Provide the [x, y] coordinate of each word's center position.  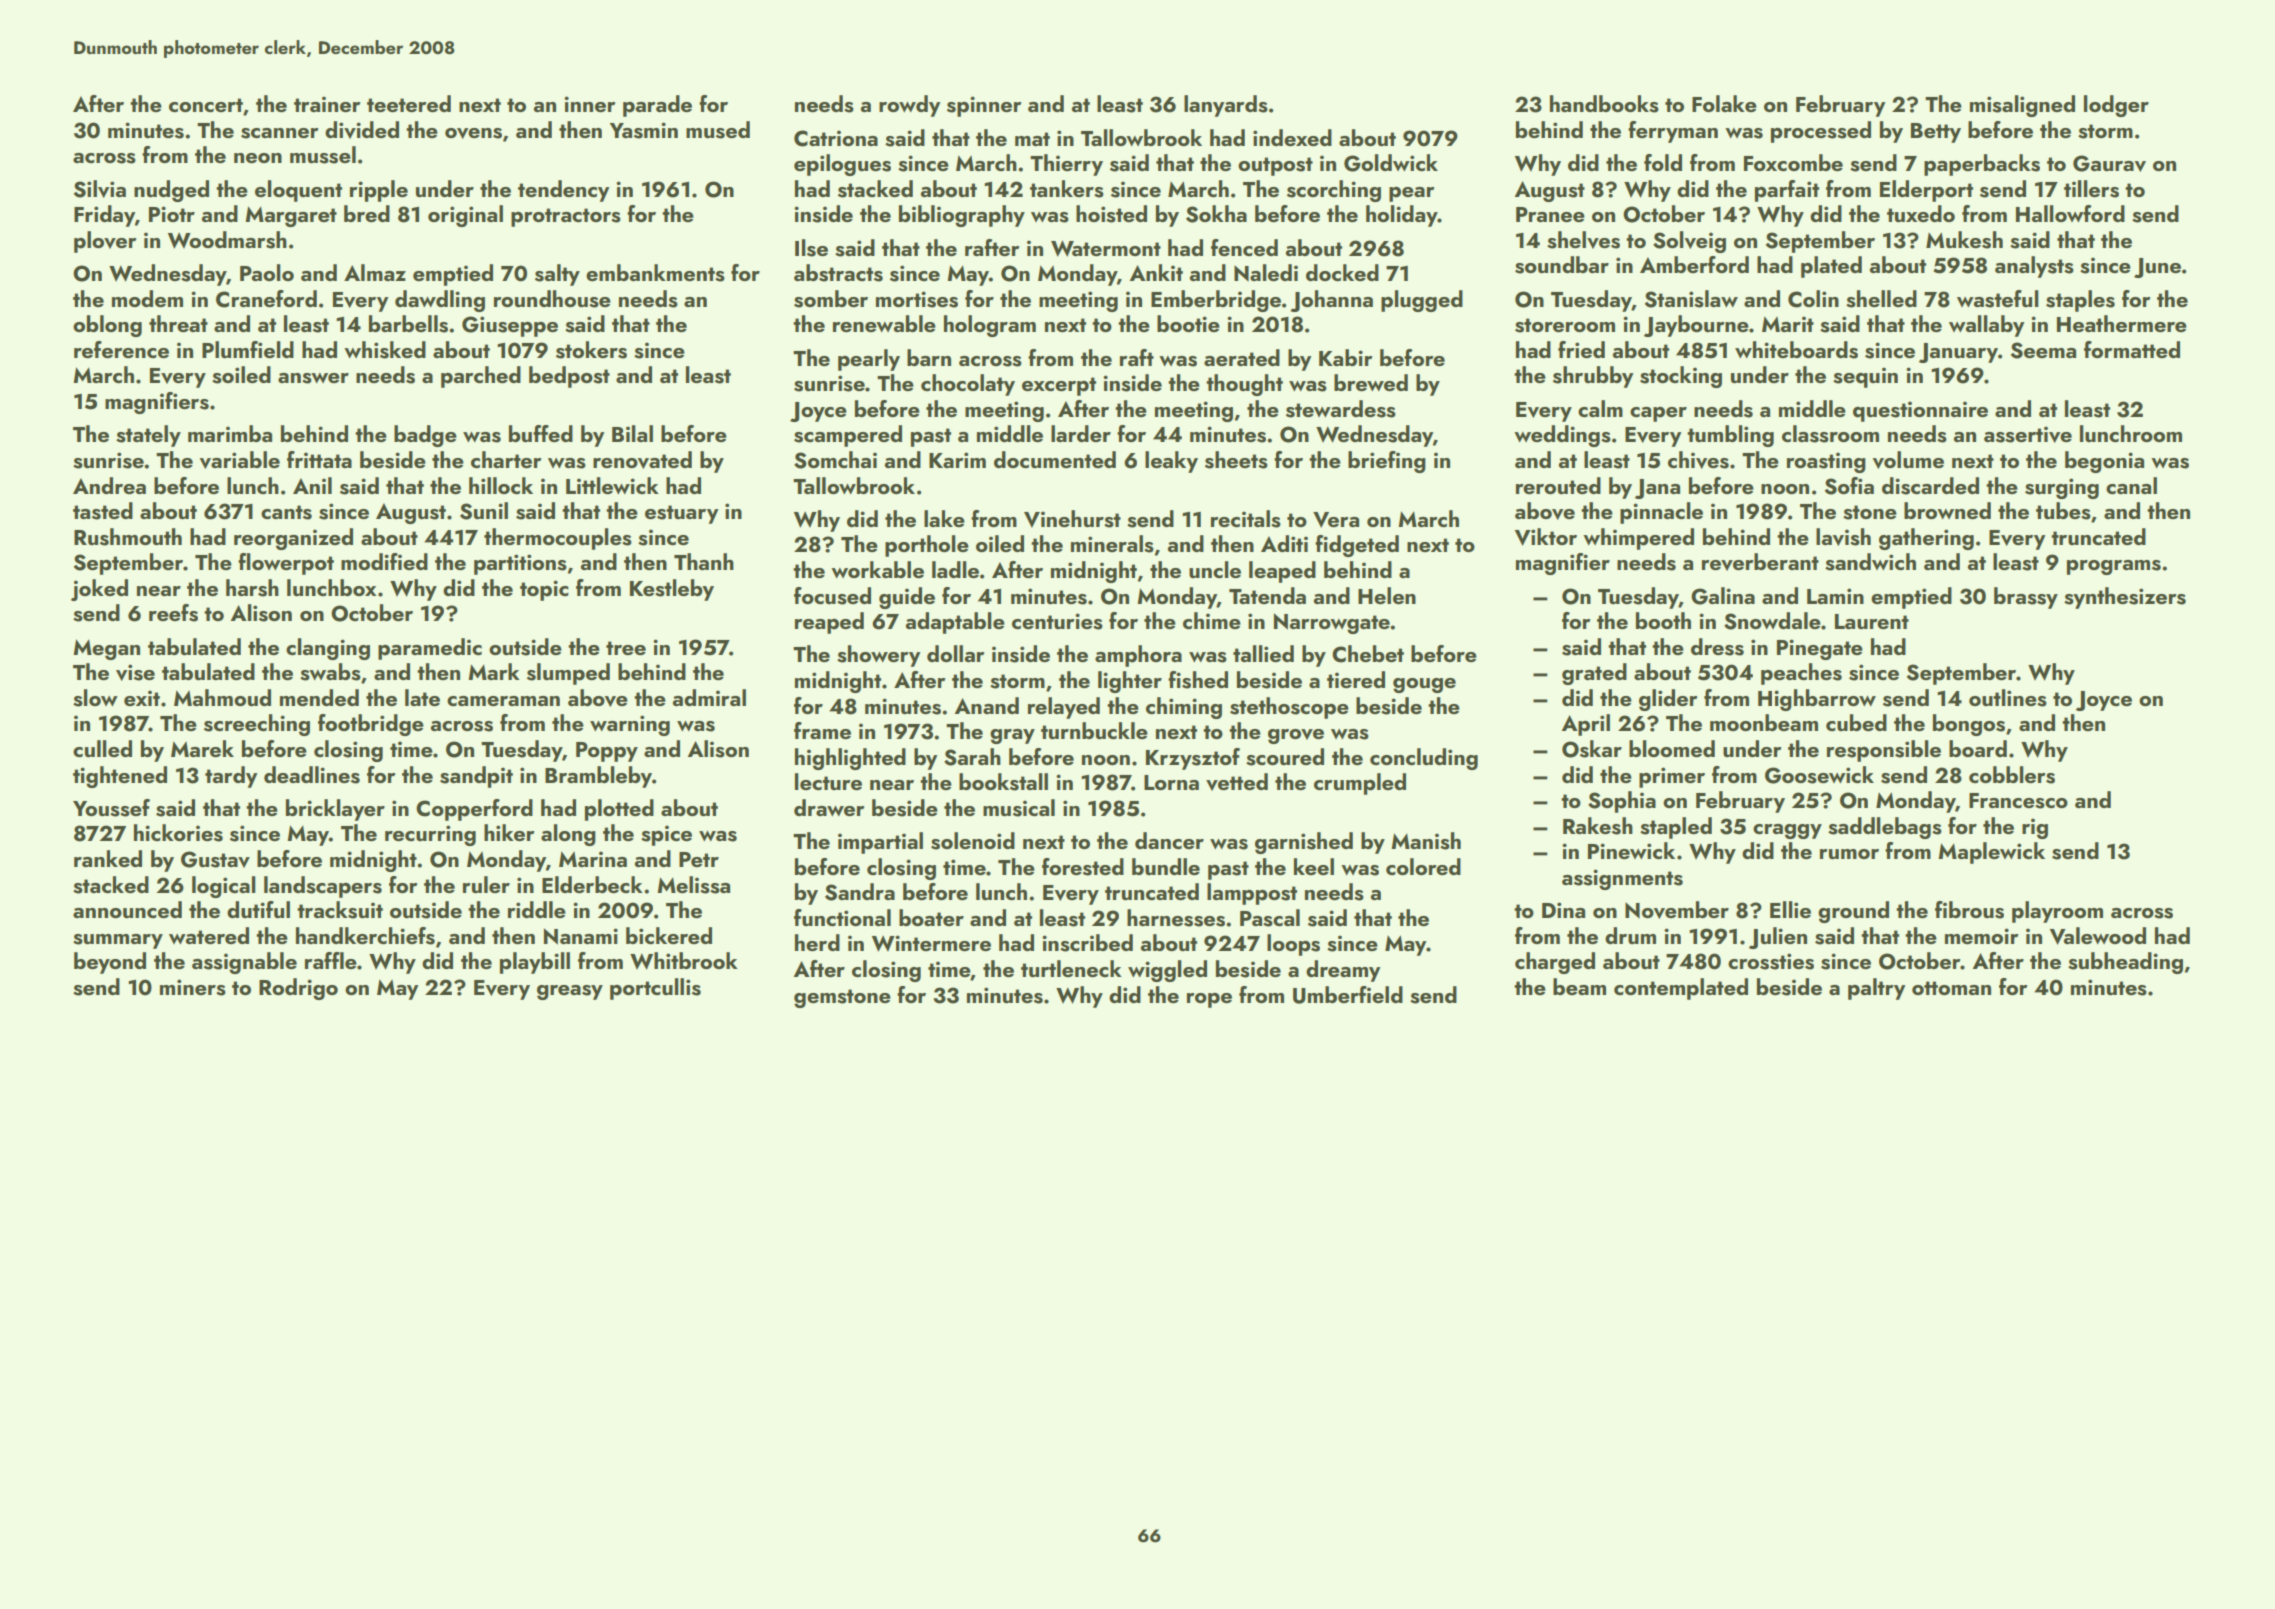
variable [240, 460]
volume [1908, 460]
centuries [1057, 621]
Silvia [100, 189]
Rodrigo [298, 989]
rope [1209, 1000]
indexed [1292, 137]
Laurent [1872, 621]
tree [626, 648]
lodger [2116, 106]
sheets [1236, 460]
